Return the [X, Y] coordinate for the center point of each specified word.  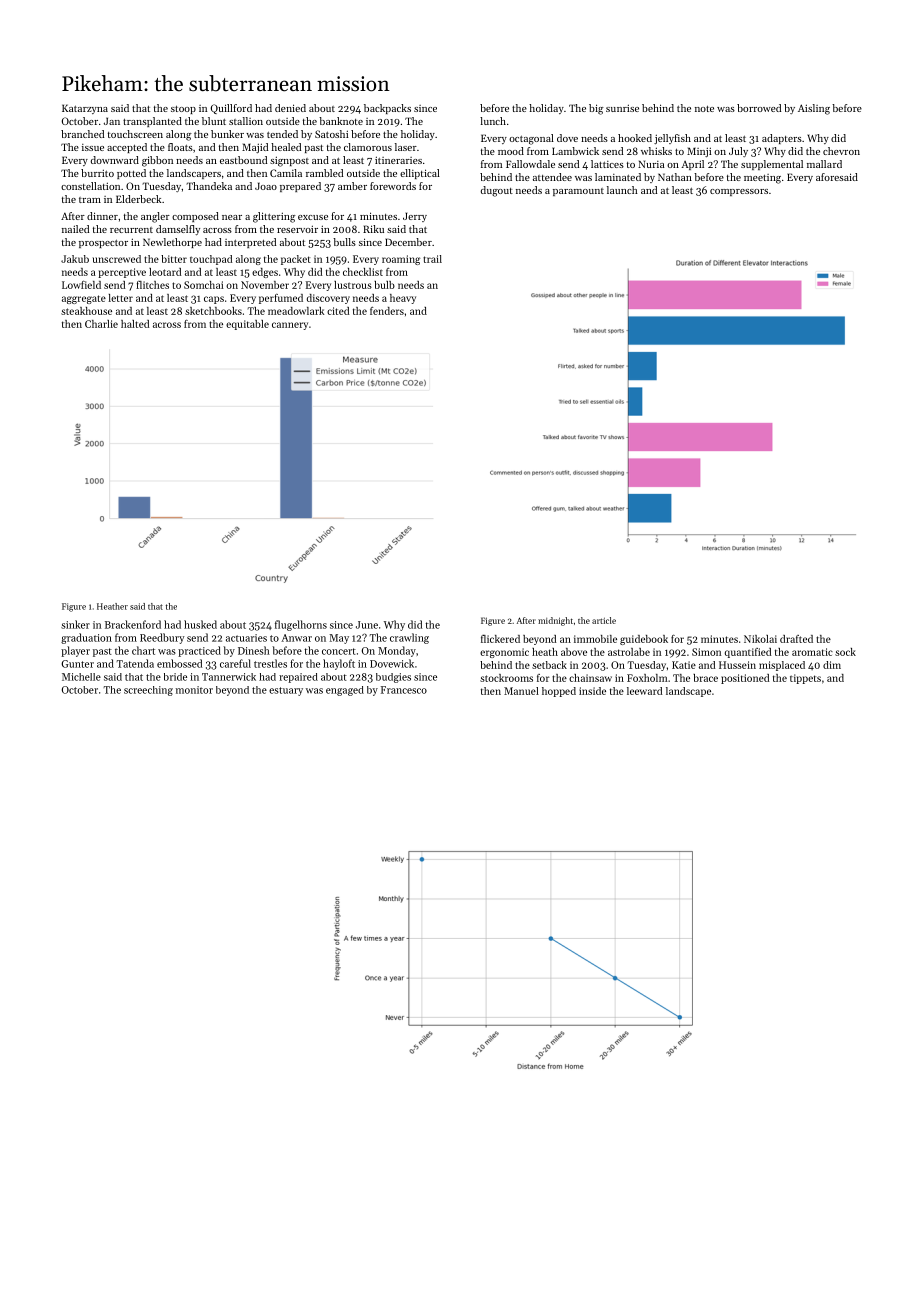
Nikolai [760, 639]
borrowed [759, 108]
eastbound [243, 160]
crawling [409, 638]
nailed [75, 229]
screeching [148, 691]
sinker [75, 624]
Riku [373, 229]
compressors [739, 192]
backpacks [387, 109]
